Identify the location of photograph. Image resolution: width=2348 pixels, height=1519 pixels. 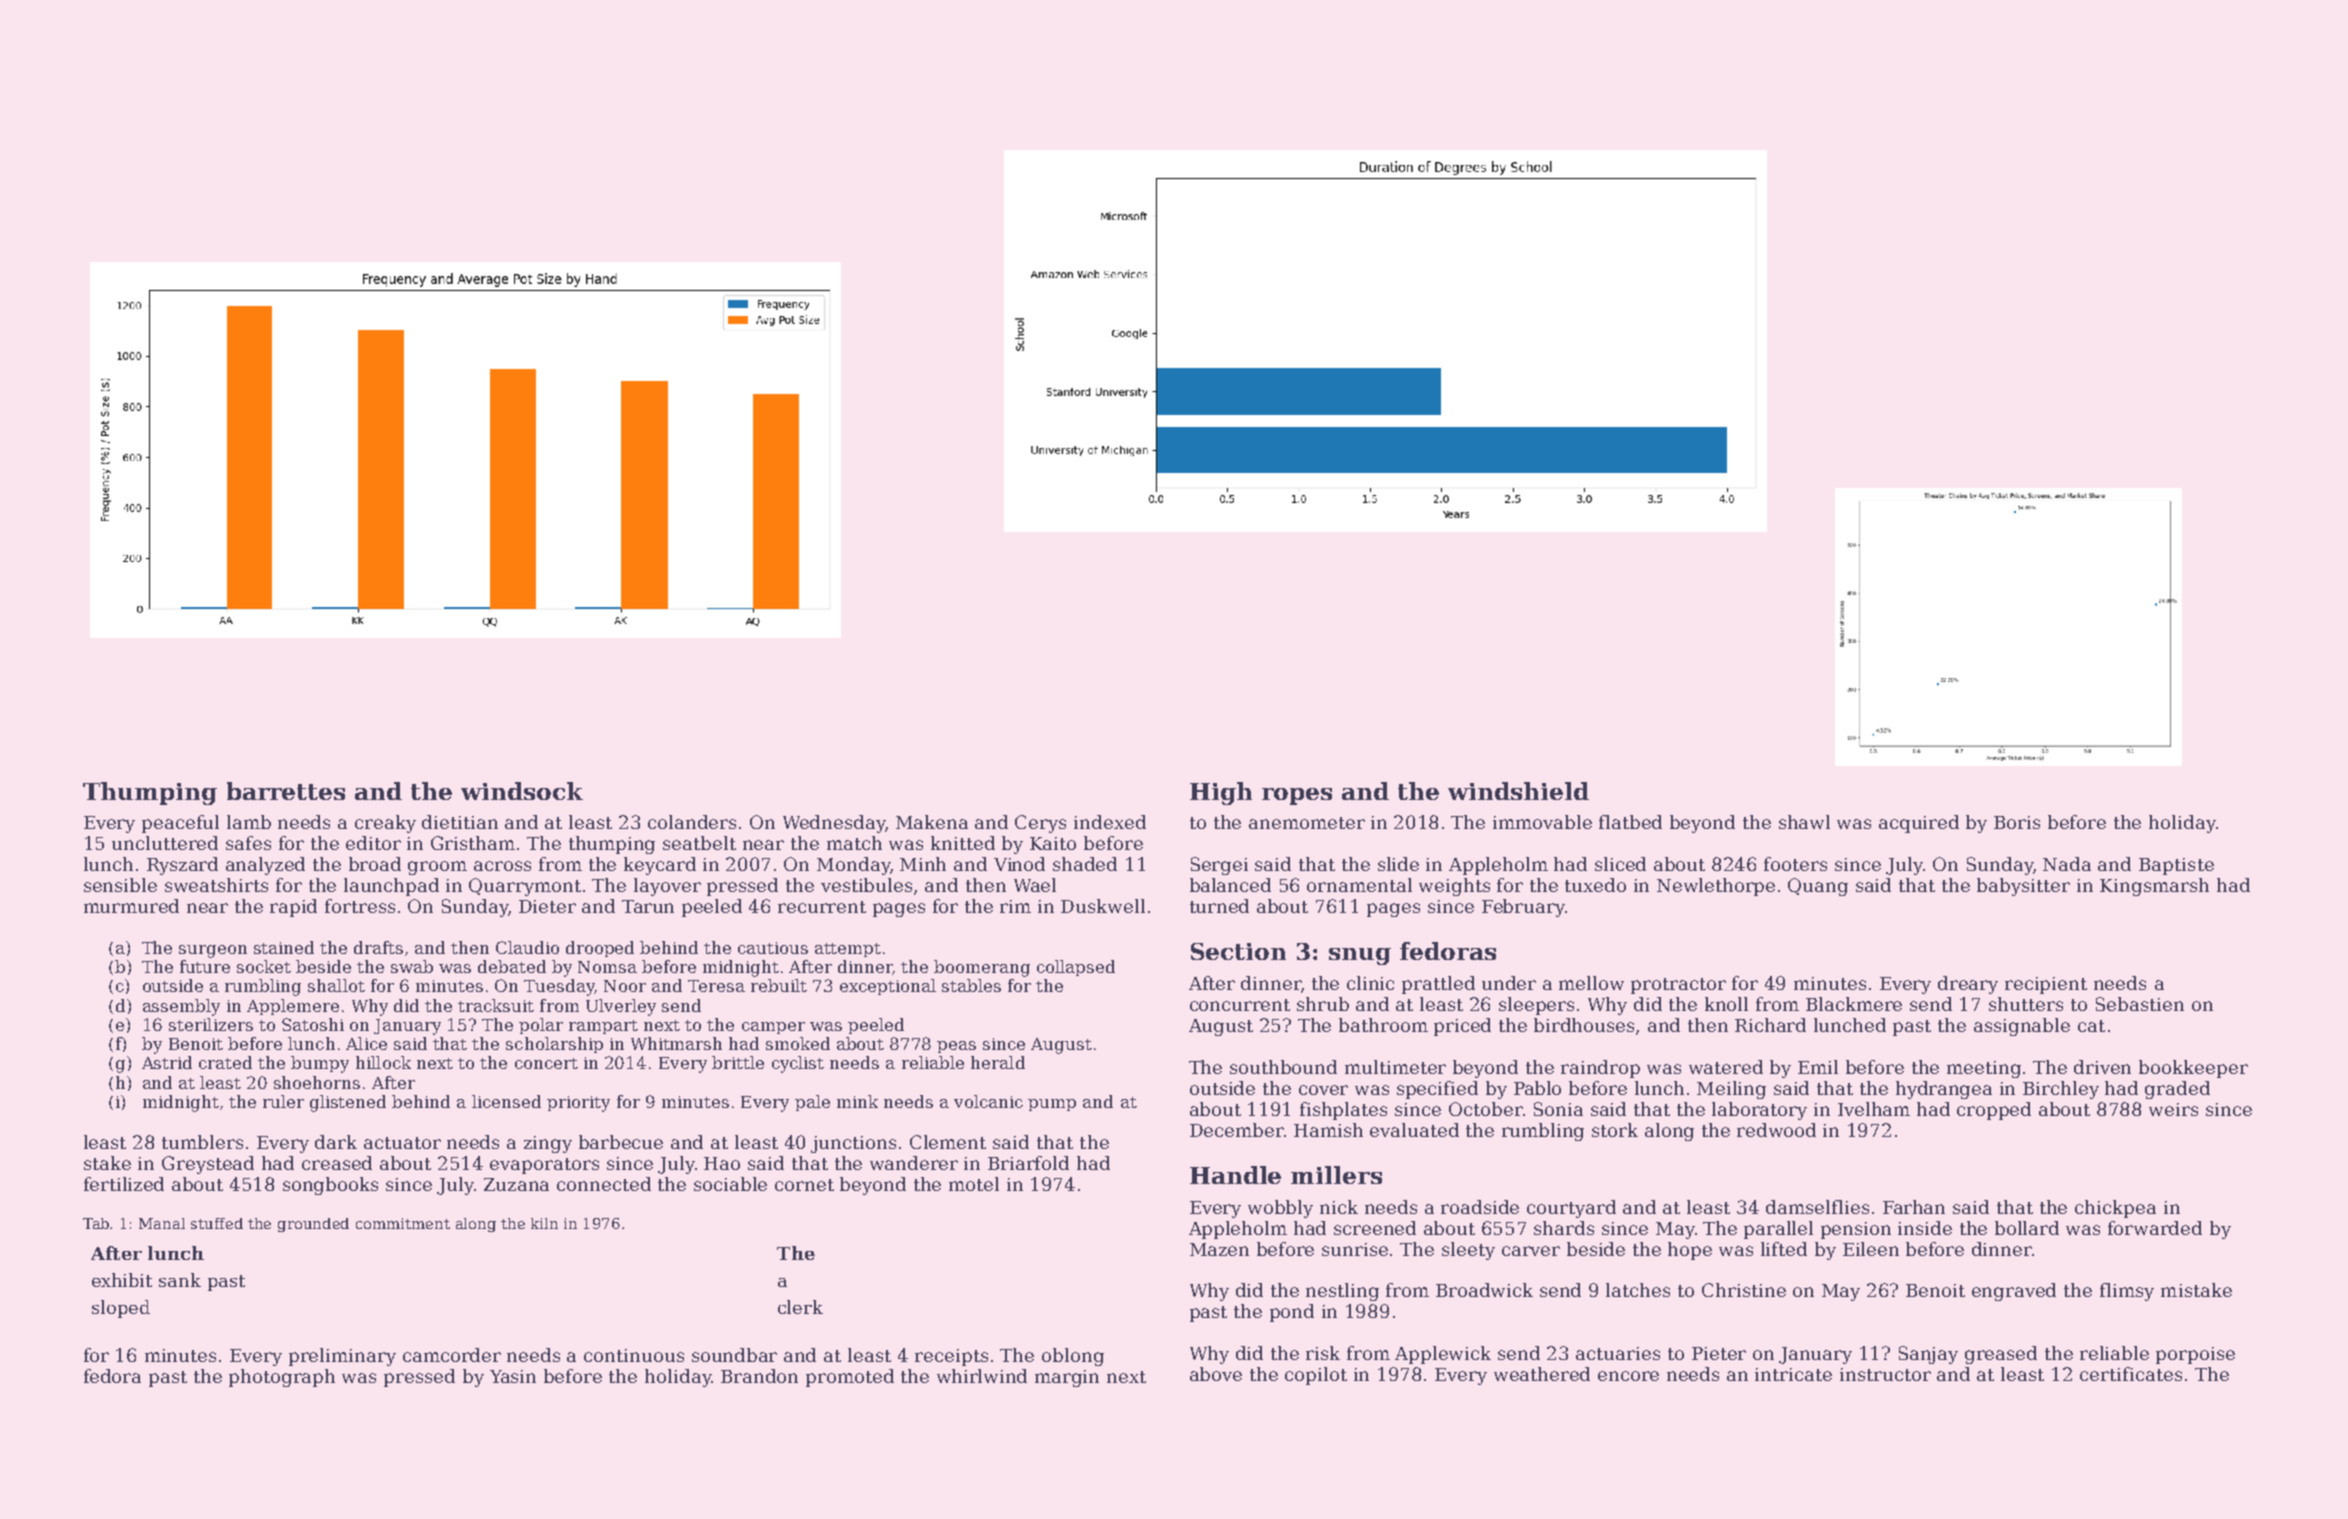
(282, 1378).
